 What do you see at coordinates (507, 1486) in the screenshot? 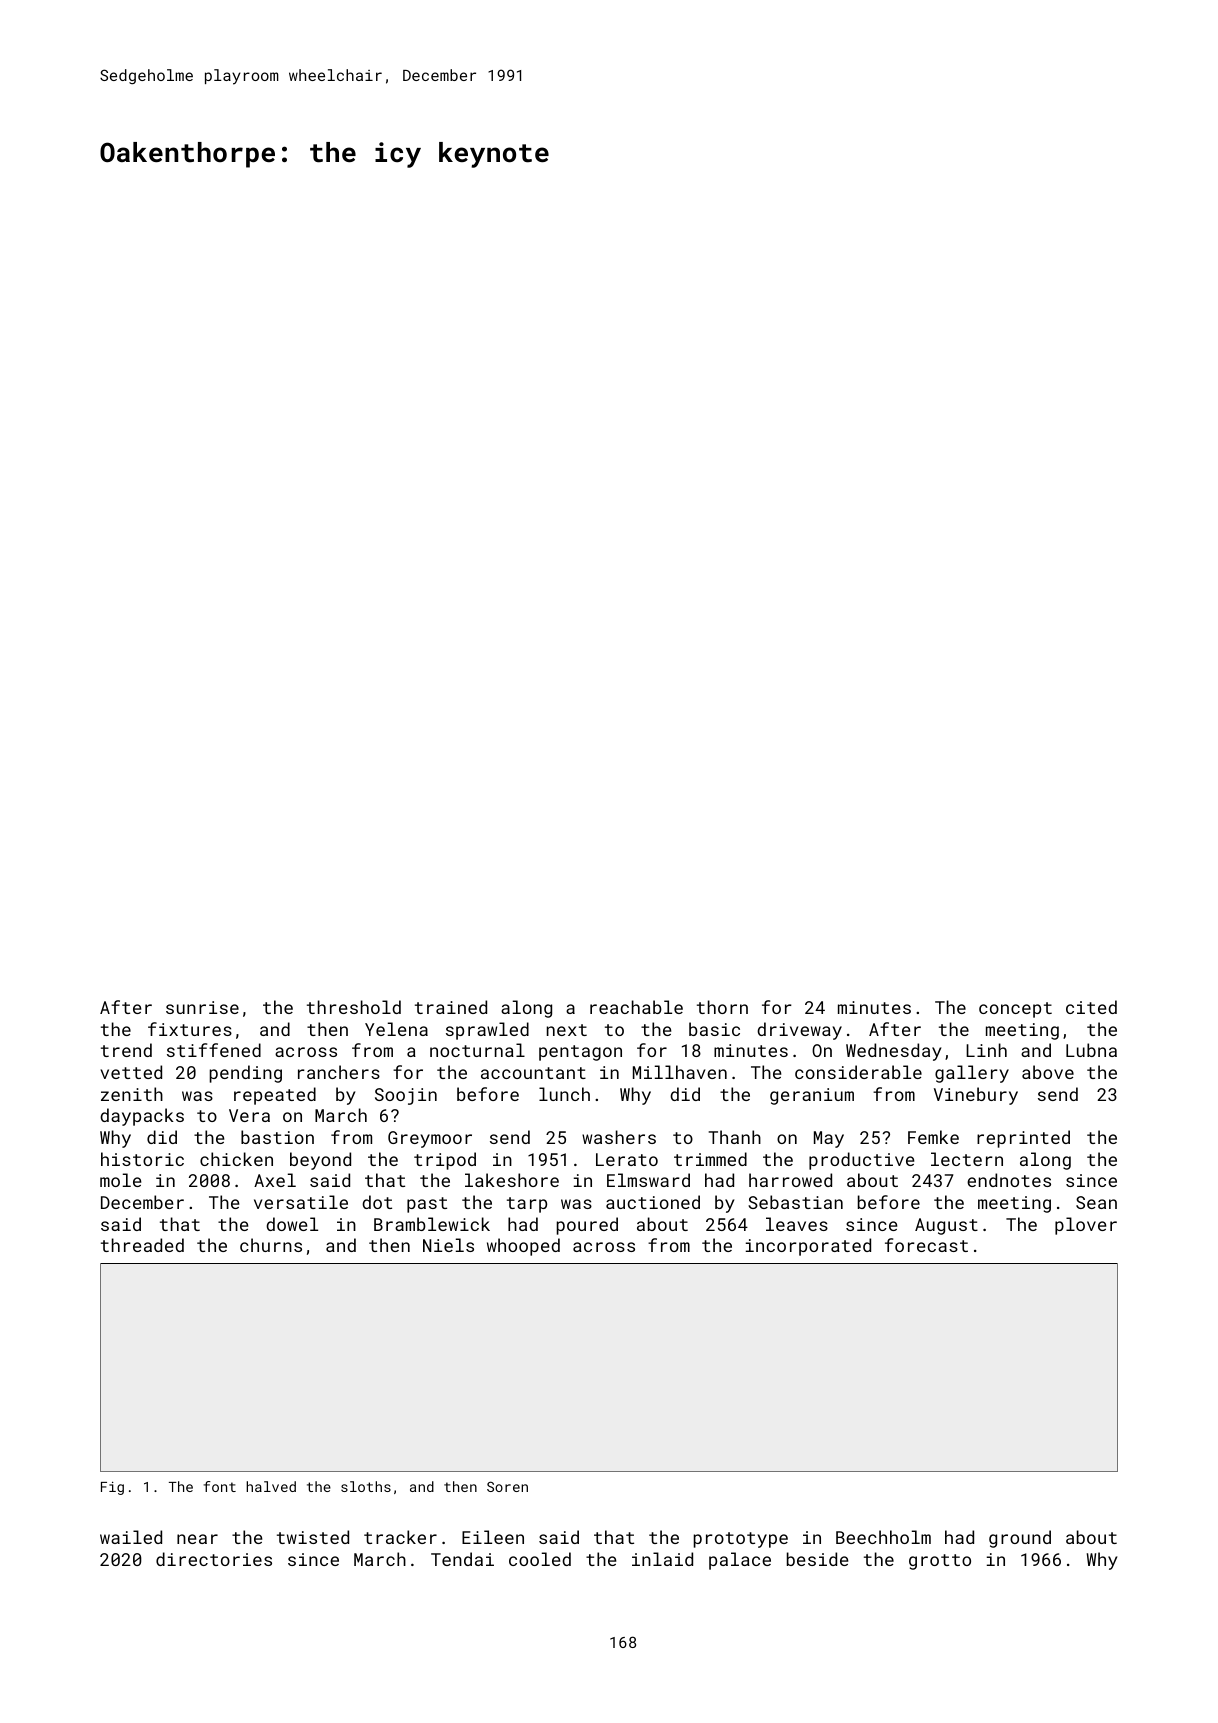
I see `Soren` at bounding box center [507, 1486].
